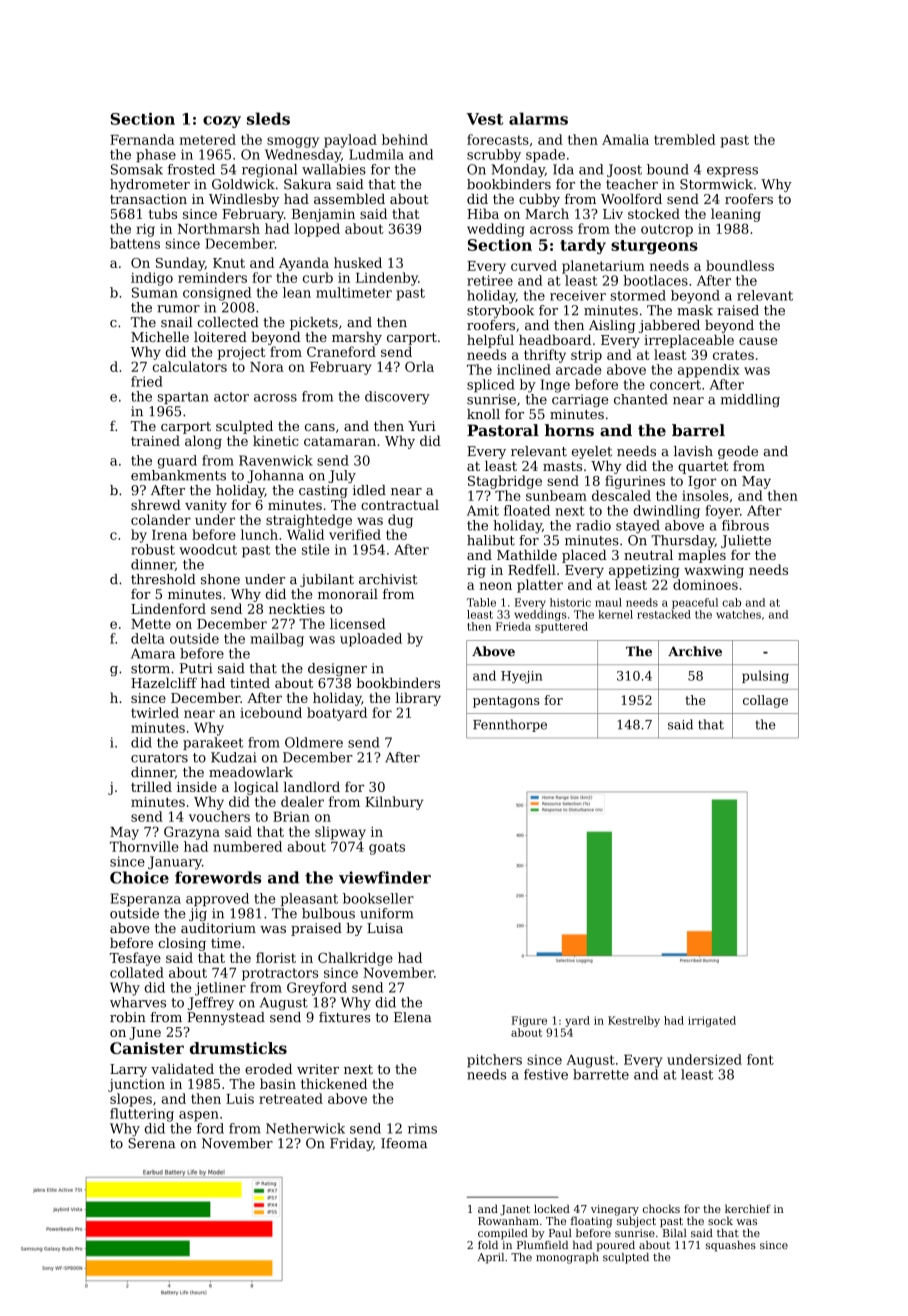  Describe the element at coordinates (484, 119) in the document. I see `Vest` at that location.
